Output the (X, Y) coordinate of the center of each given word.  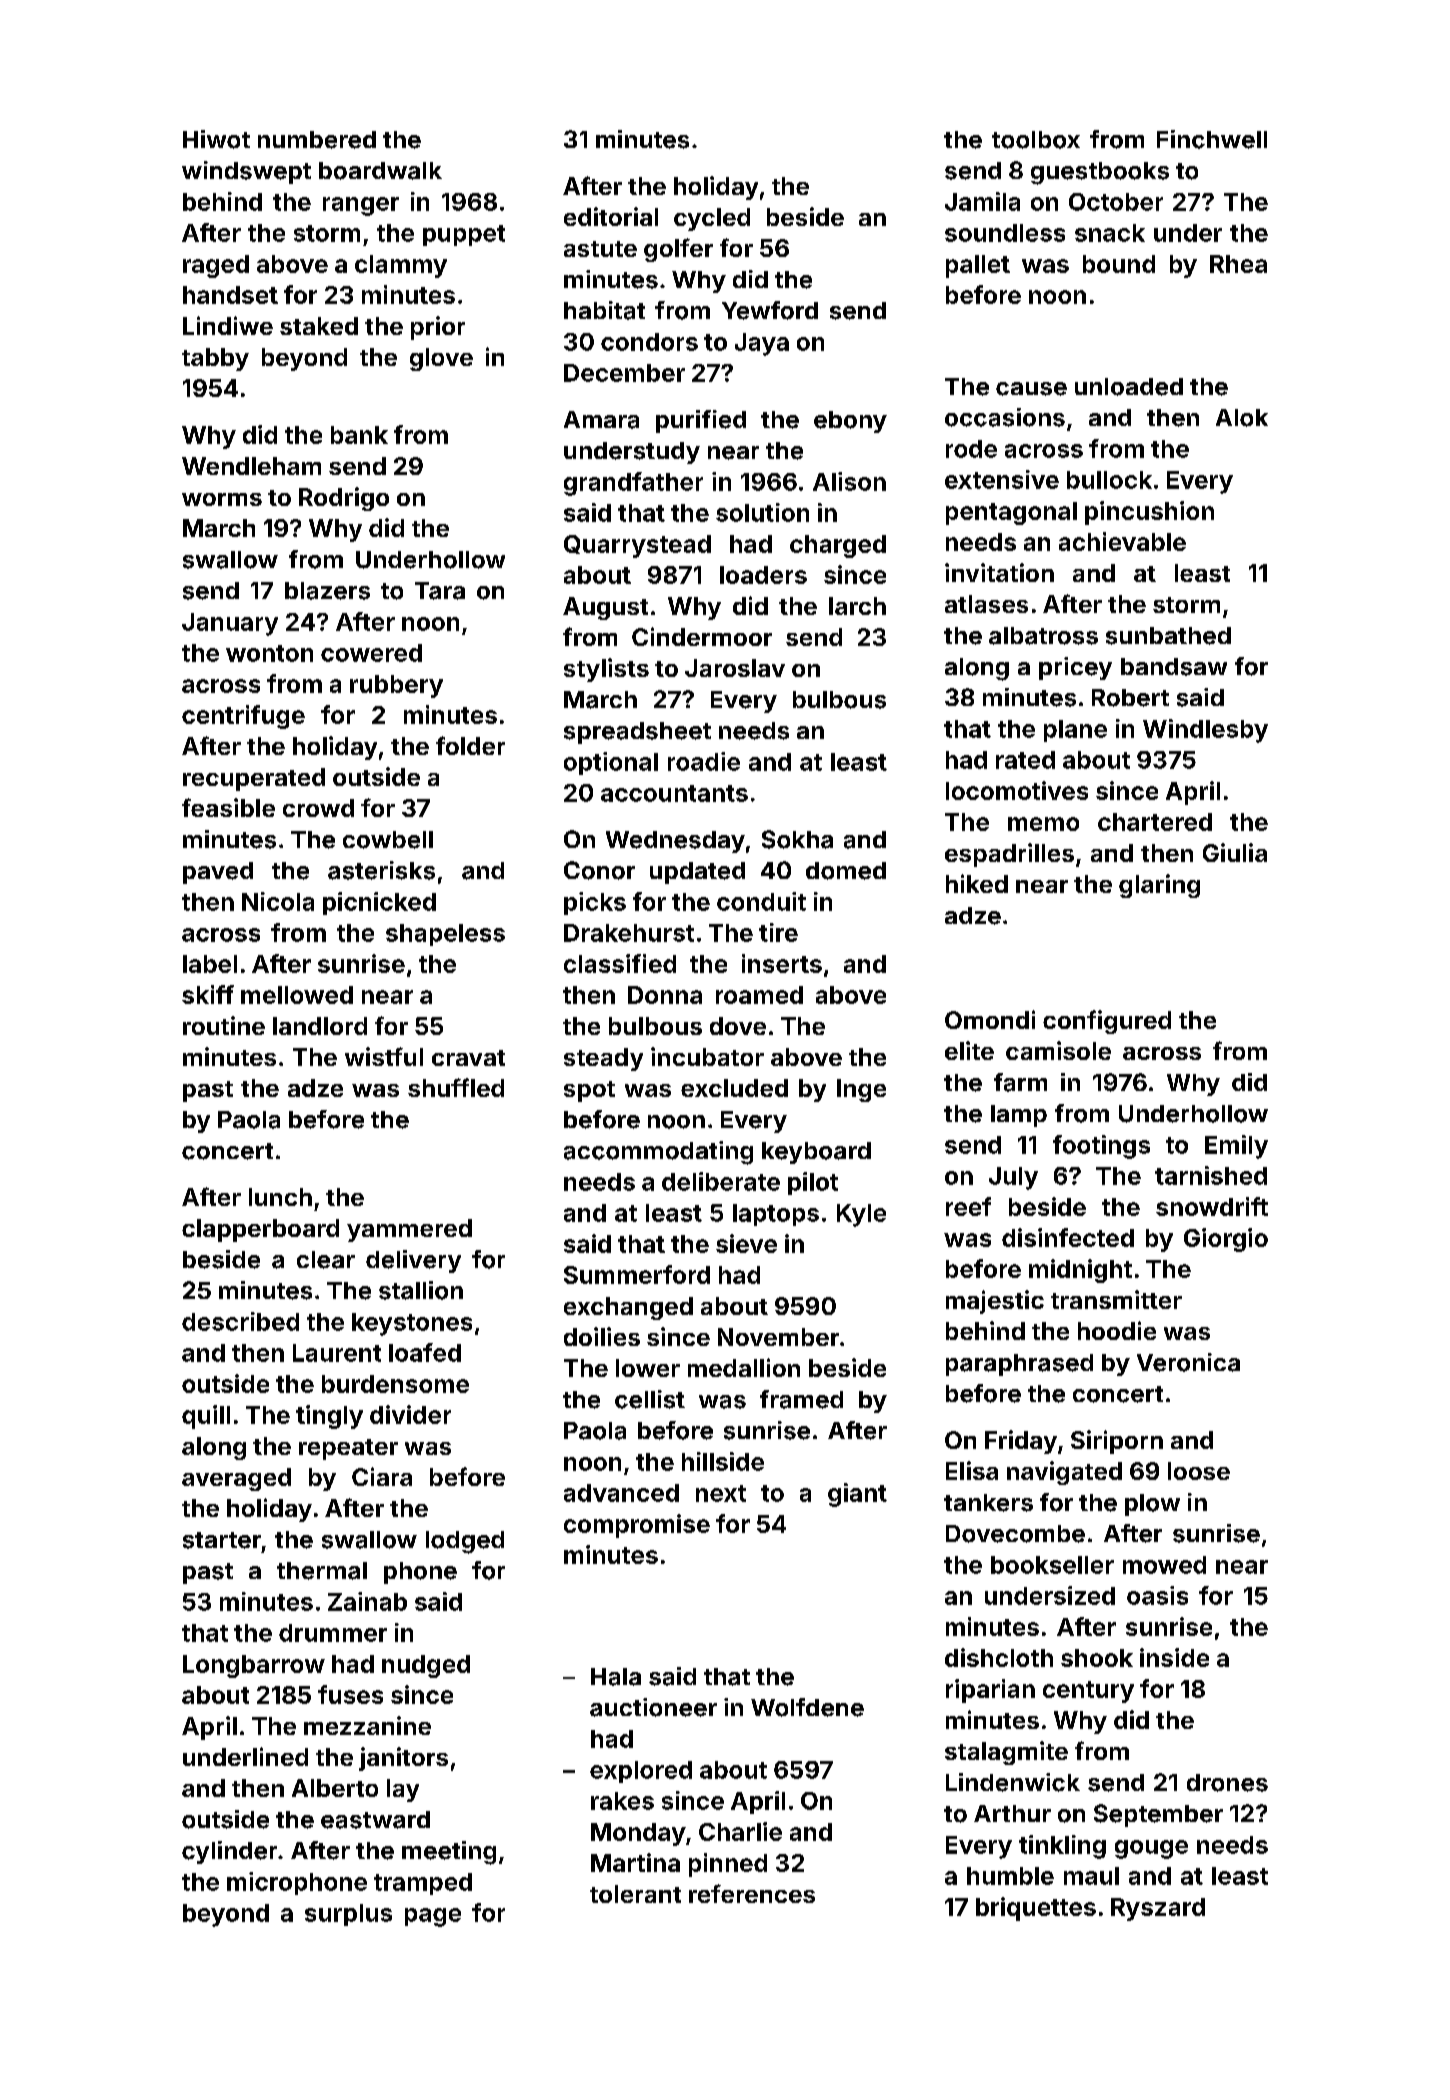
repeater (348, 1449)
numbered (317, 140)
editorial (611, 216)
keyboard (816, 1153)
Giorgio (1226, 1240)
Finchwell (1212, 139)
